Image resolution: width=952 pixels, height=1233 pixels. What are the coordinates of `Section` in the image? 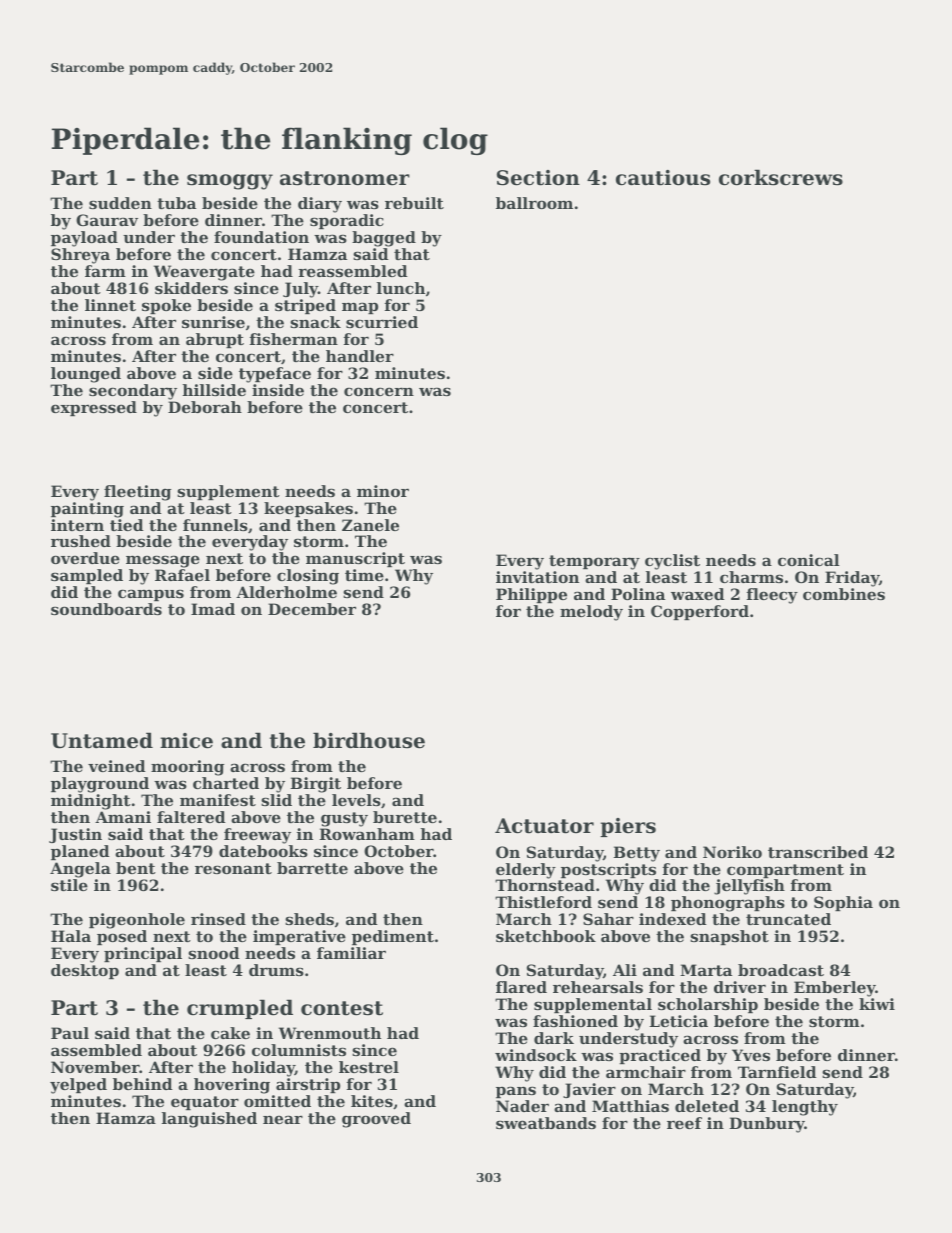 It's located at (538, 178).
